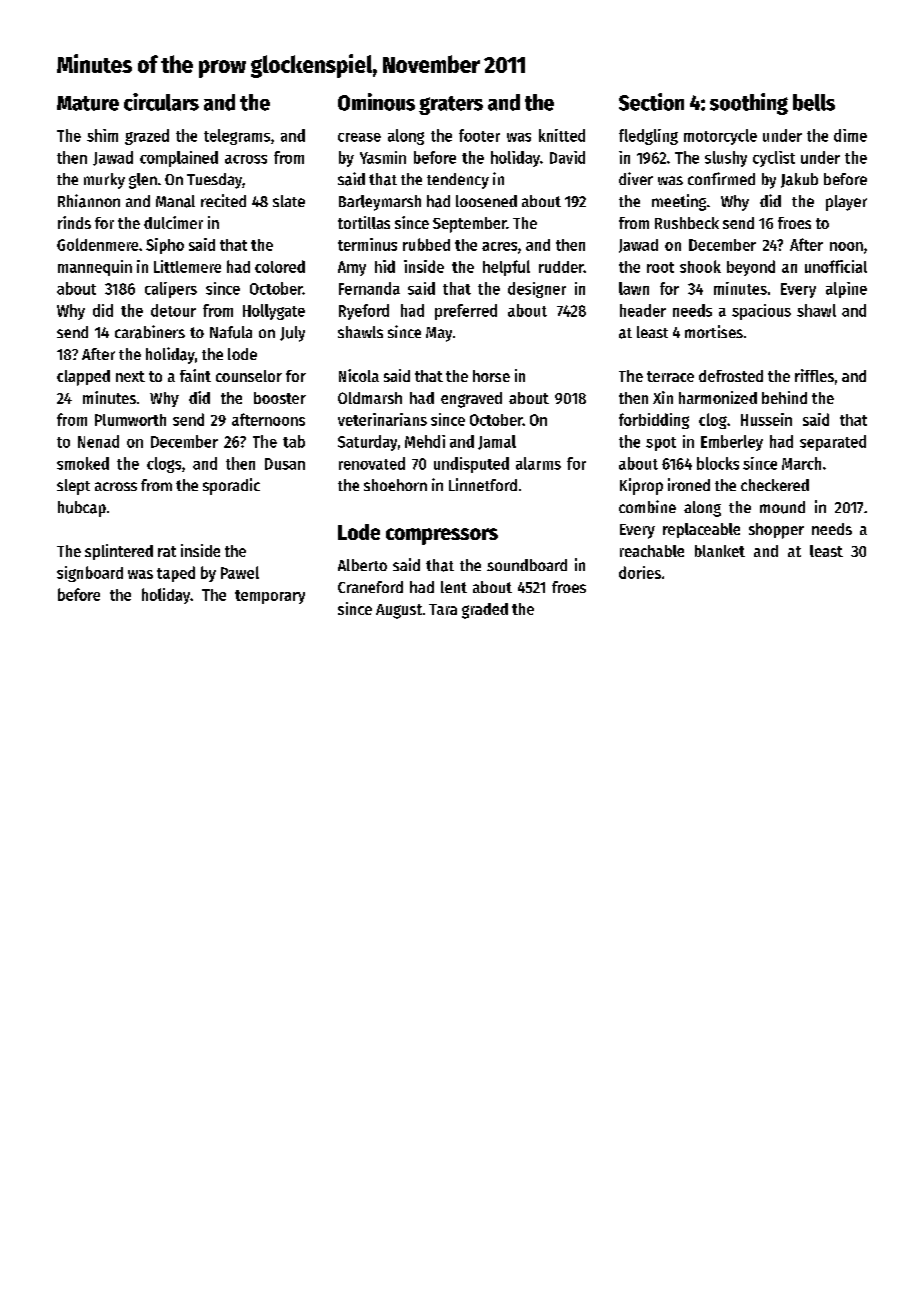 The image size is (924, 1308). What do you see at coordinates (643, 310) in the document?
I see `header` at bounding box center [643, 310].
